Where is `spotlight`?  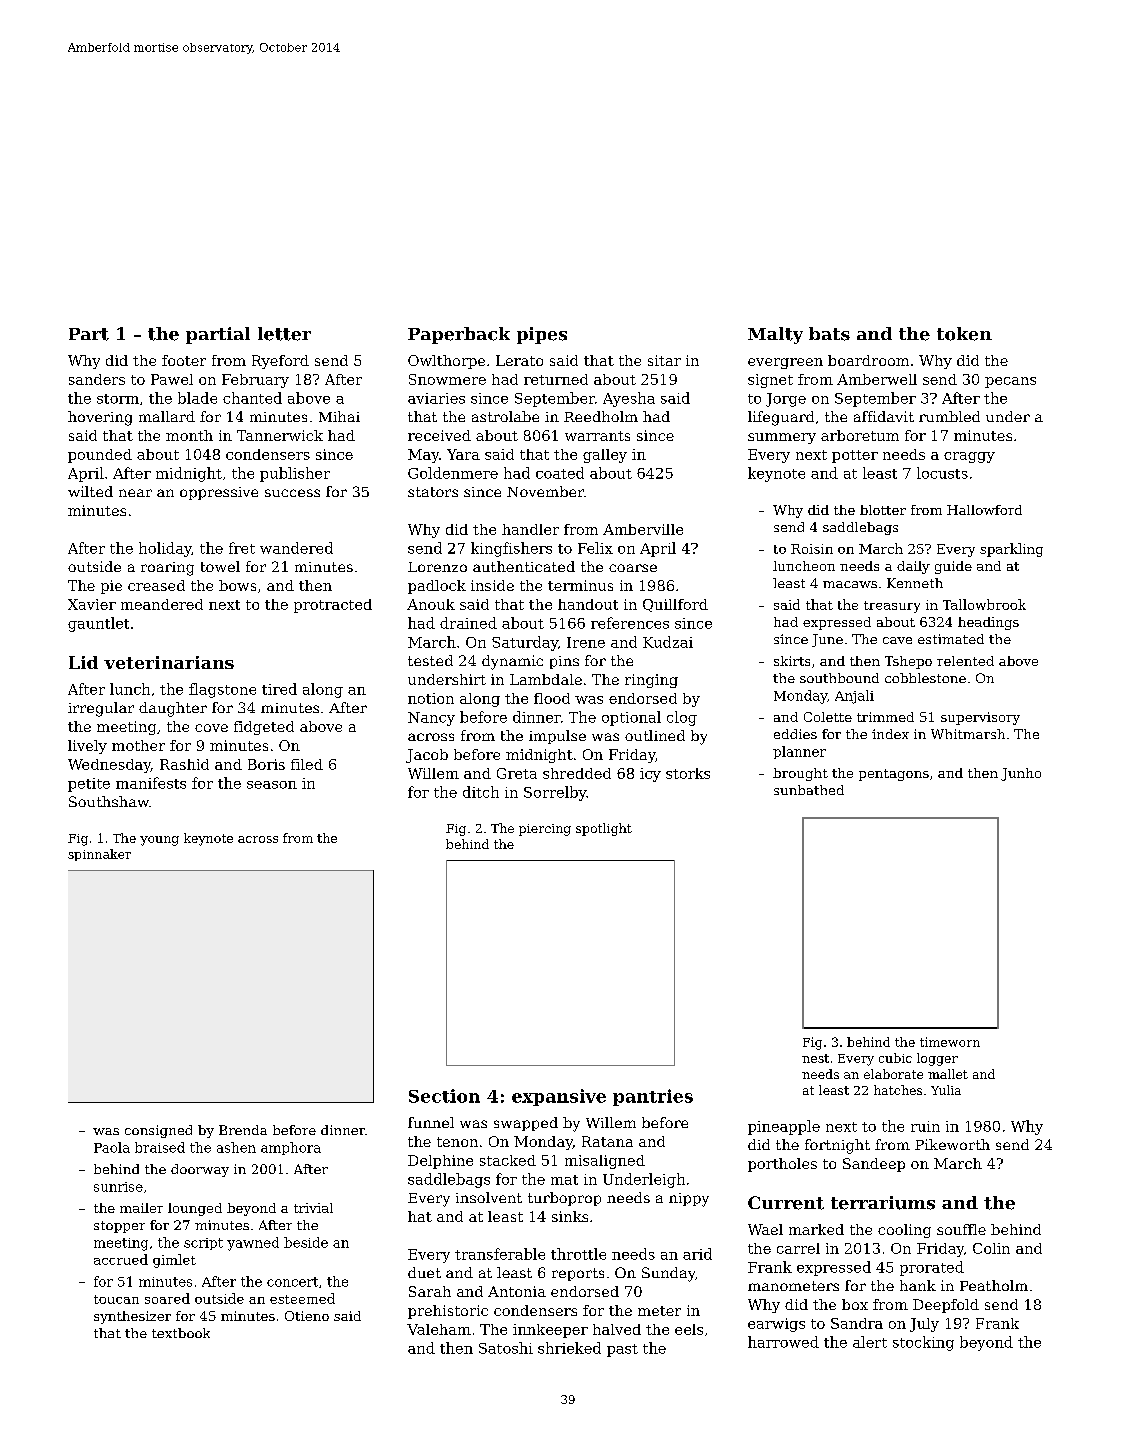
spotlight is located at coordinates (604, 829).
